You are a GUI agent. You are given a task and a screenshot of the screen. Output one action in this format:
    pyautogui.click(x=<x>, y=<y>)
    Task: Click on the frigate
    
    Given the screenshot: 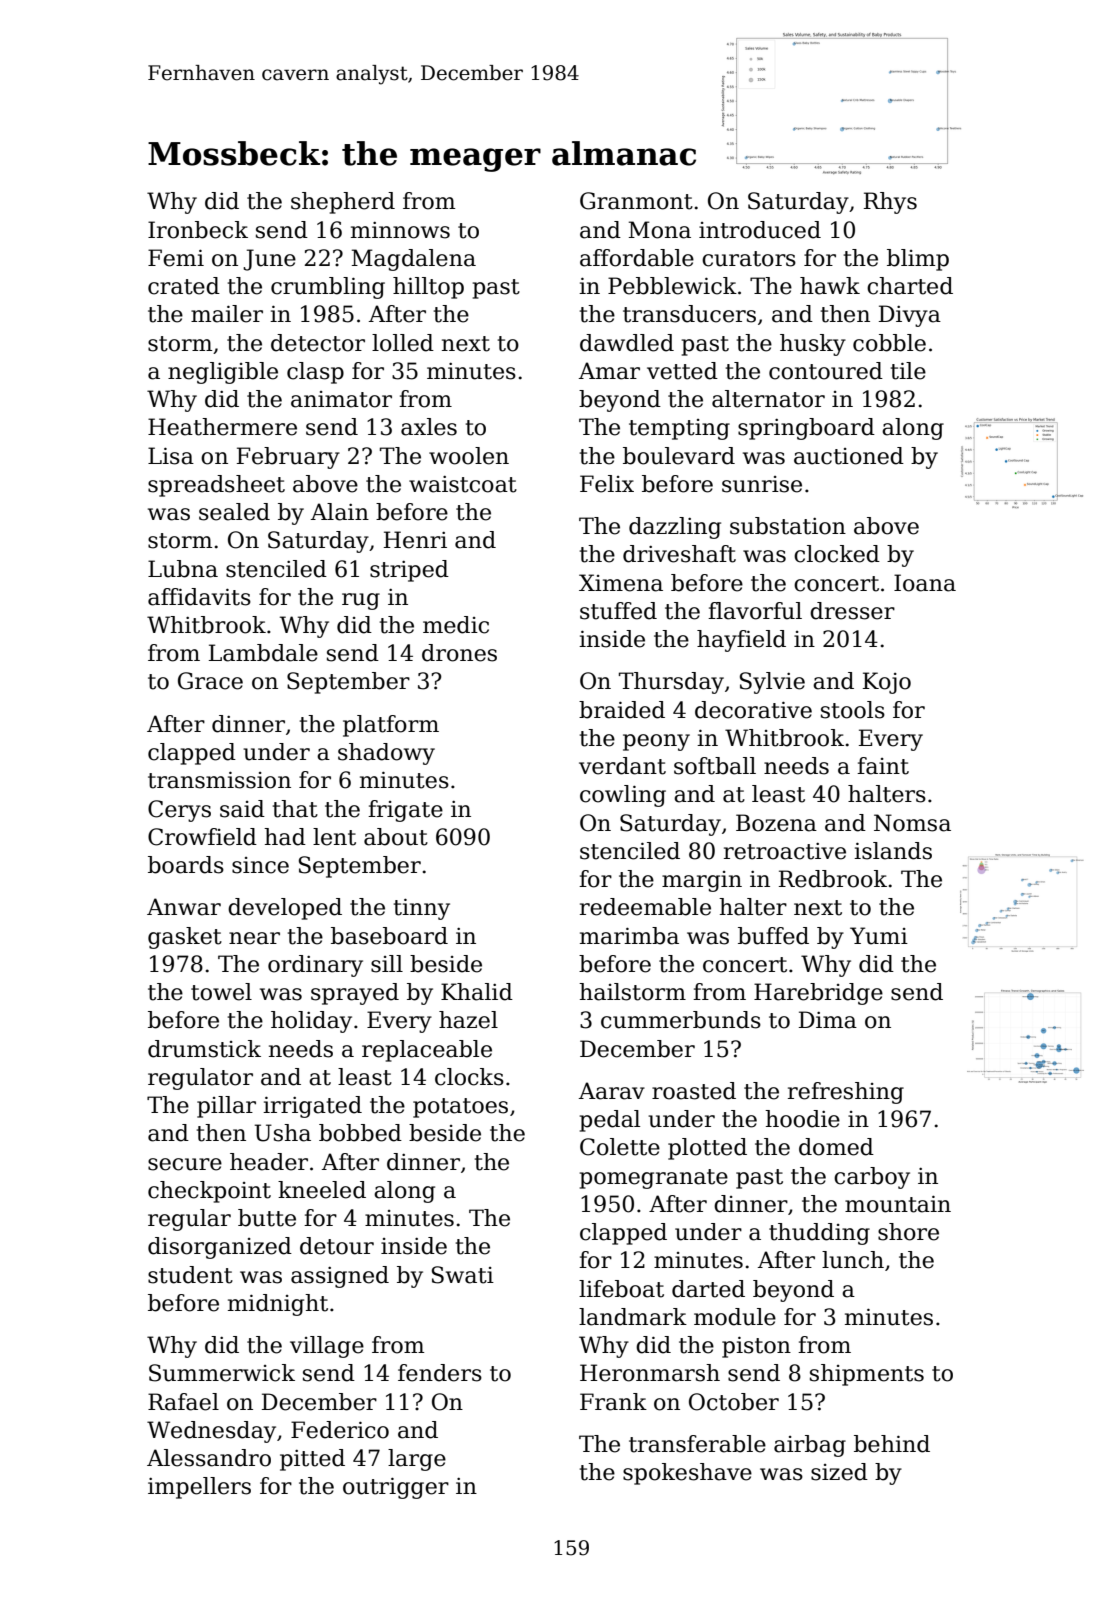 What is the action you would take?
    pyautogui.click(x=405, y=811)
